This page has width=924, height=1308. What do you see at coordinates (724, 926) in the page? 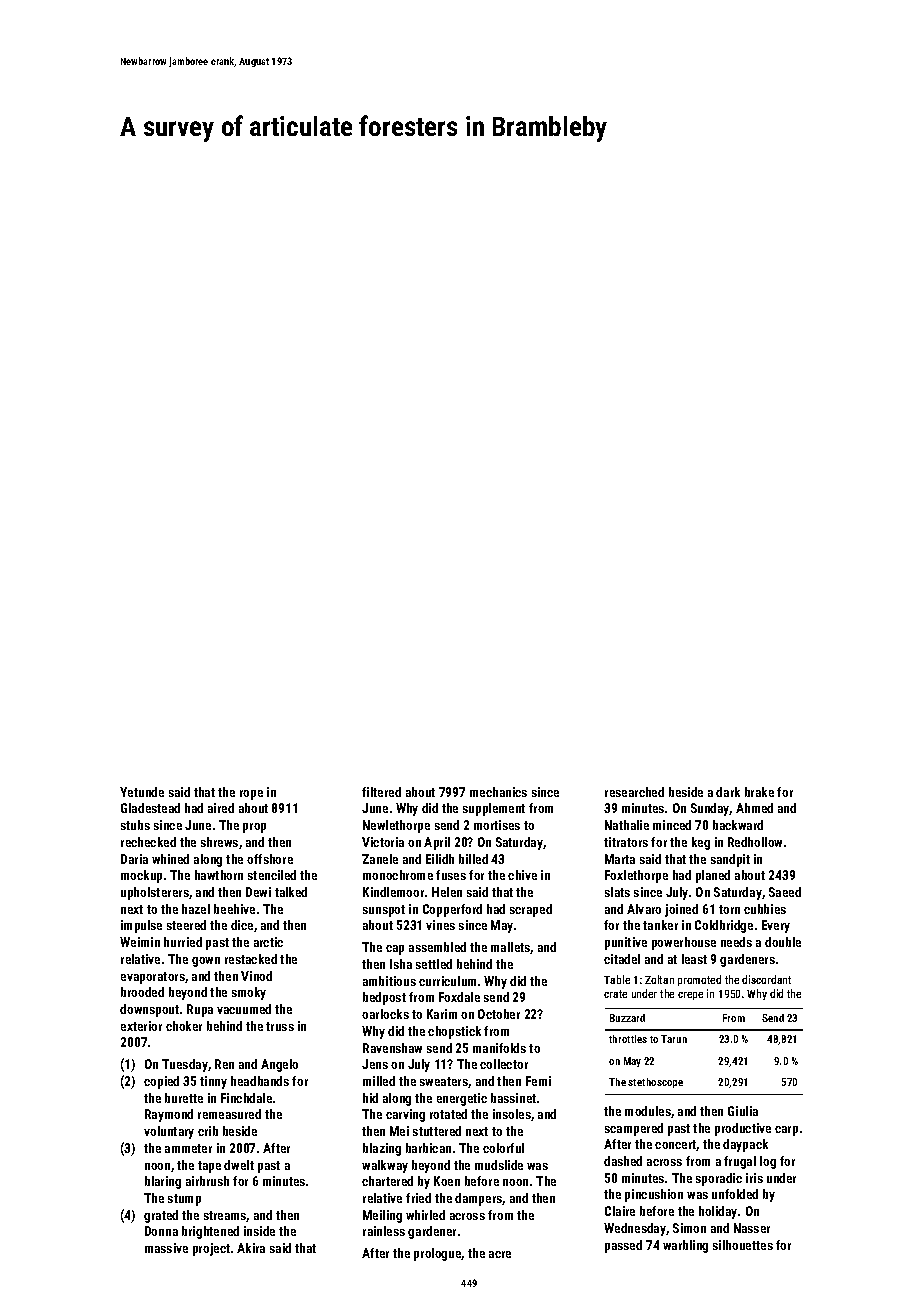
I see `Coldbridge` at bounding box center [724, 926].
